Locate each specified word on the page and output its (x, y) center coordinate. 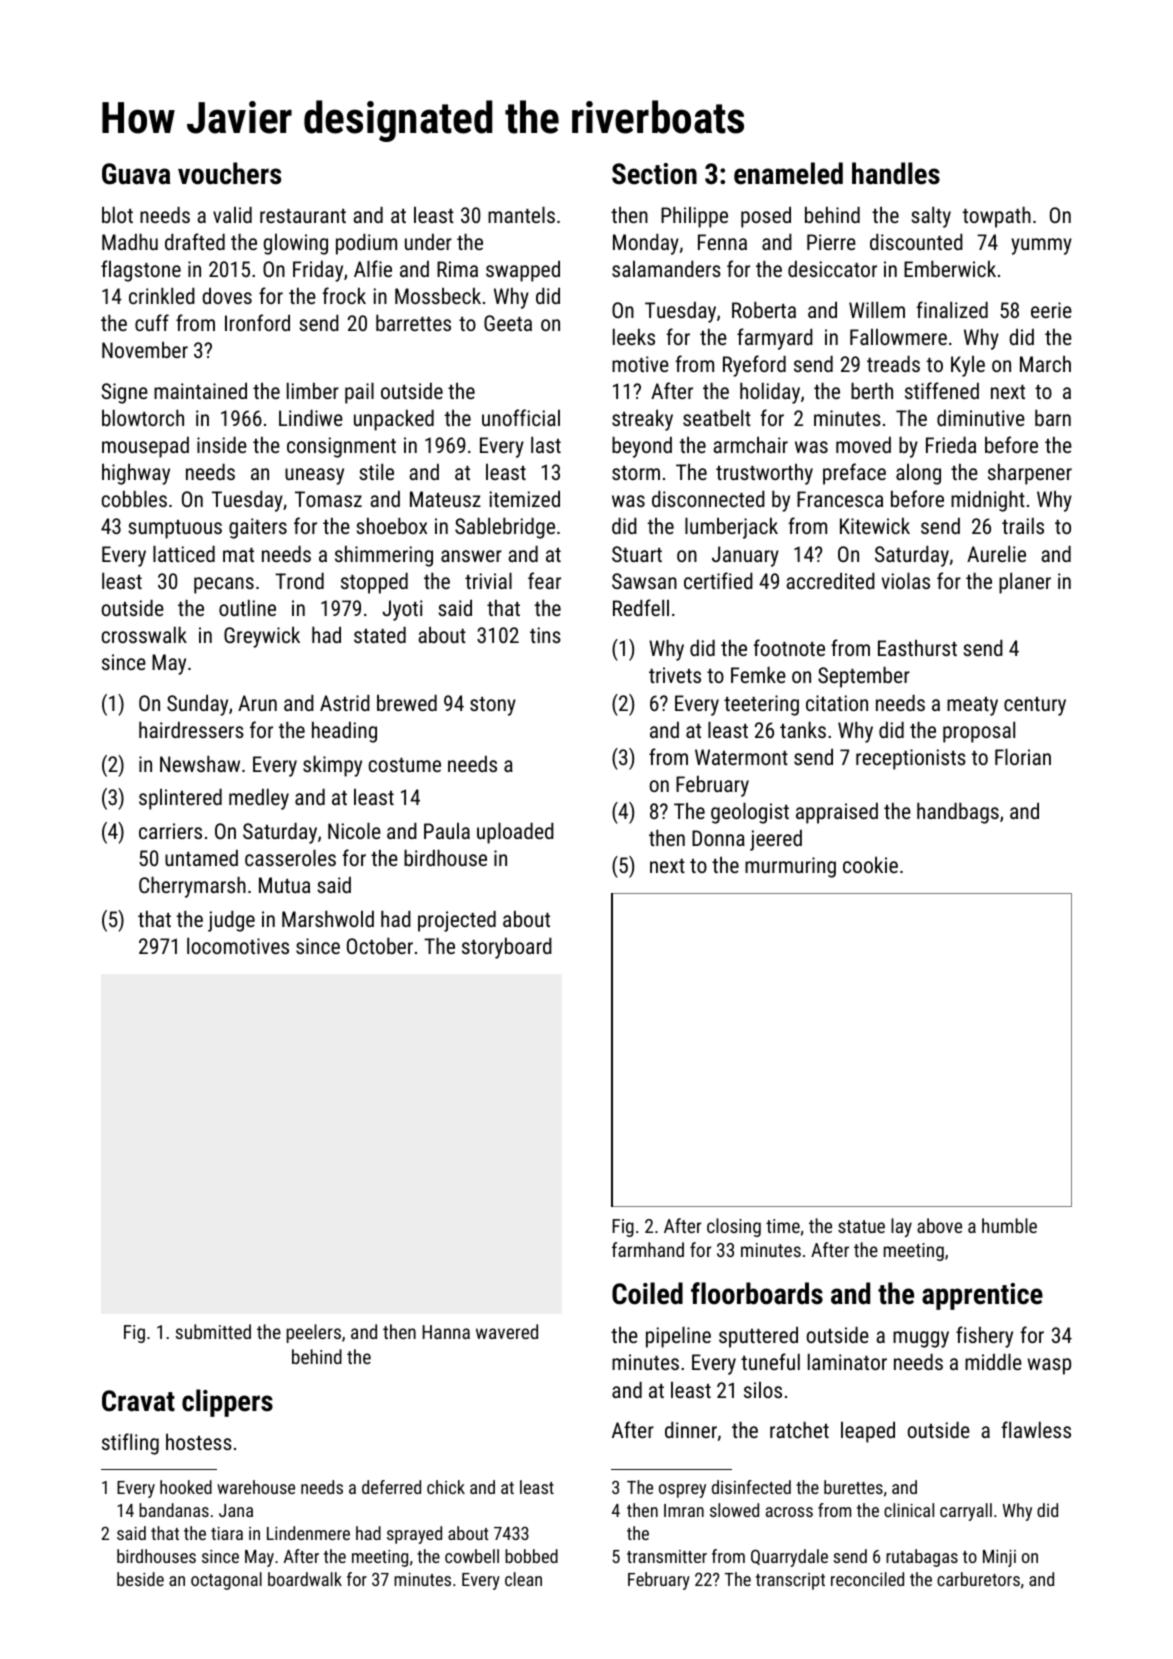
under (428, 241)
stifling (130, 1444)
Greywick (262, 637)
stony (493, 706)
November (145, 349)
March (1045, 363)
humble (1009, 1225)
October (380, 945)
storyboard (507, 948)
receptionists (911, 759)
